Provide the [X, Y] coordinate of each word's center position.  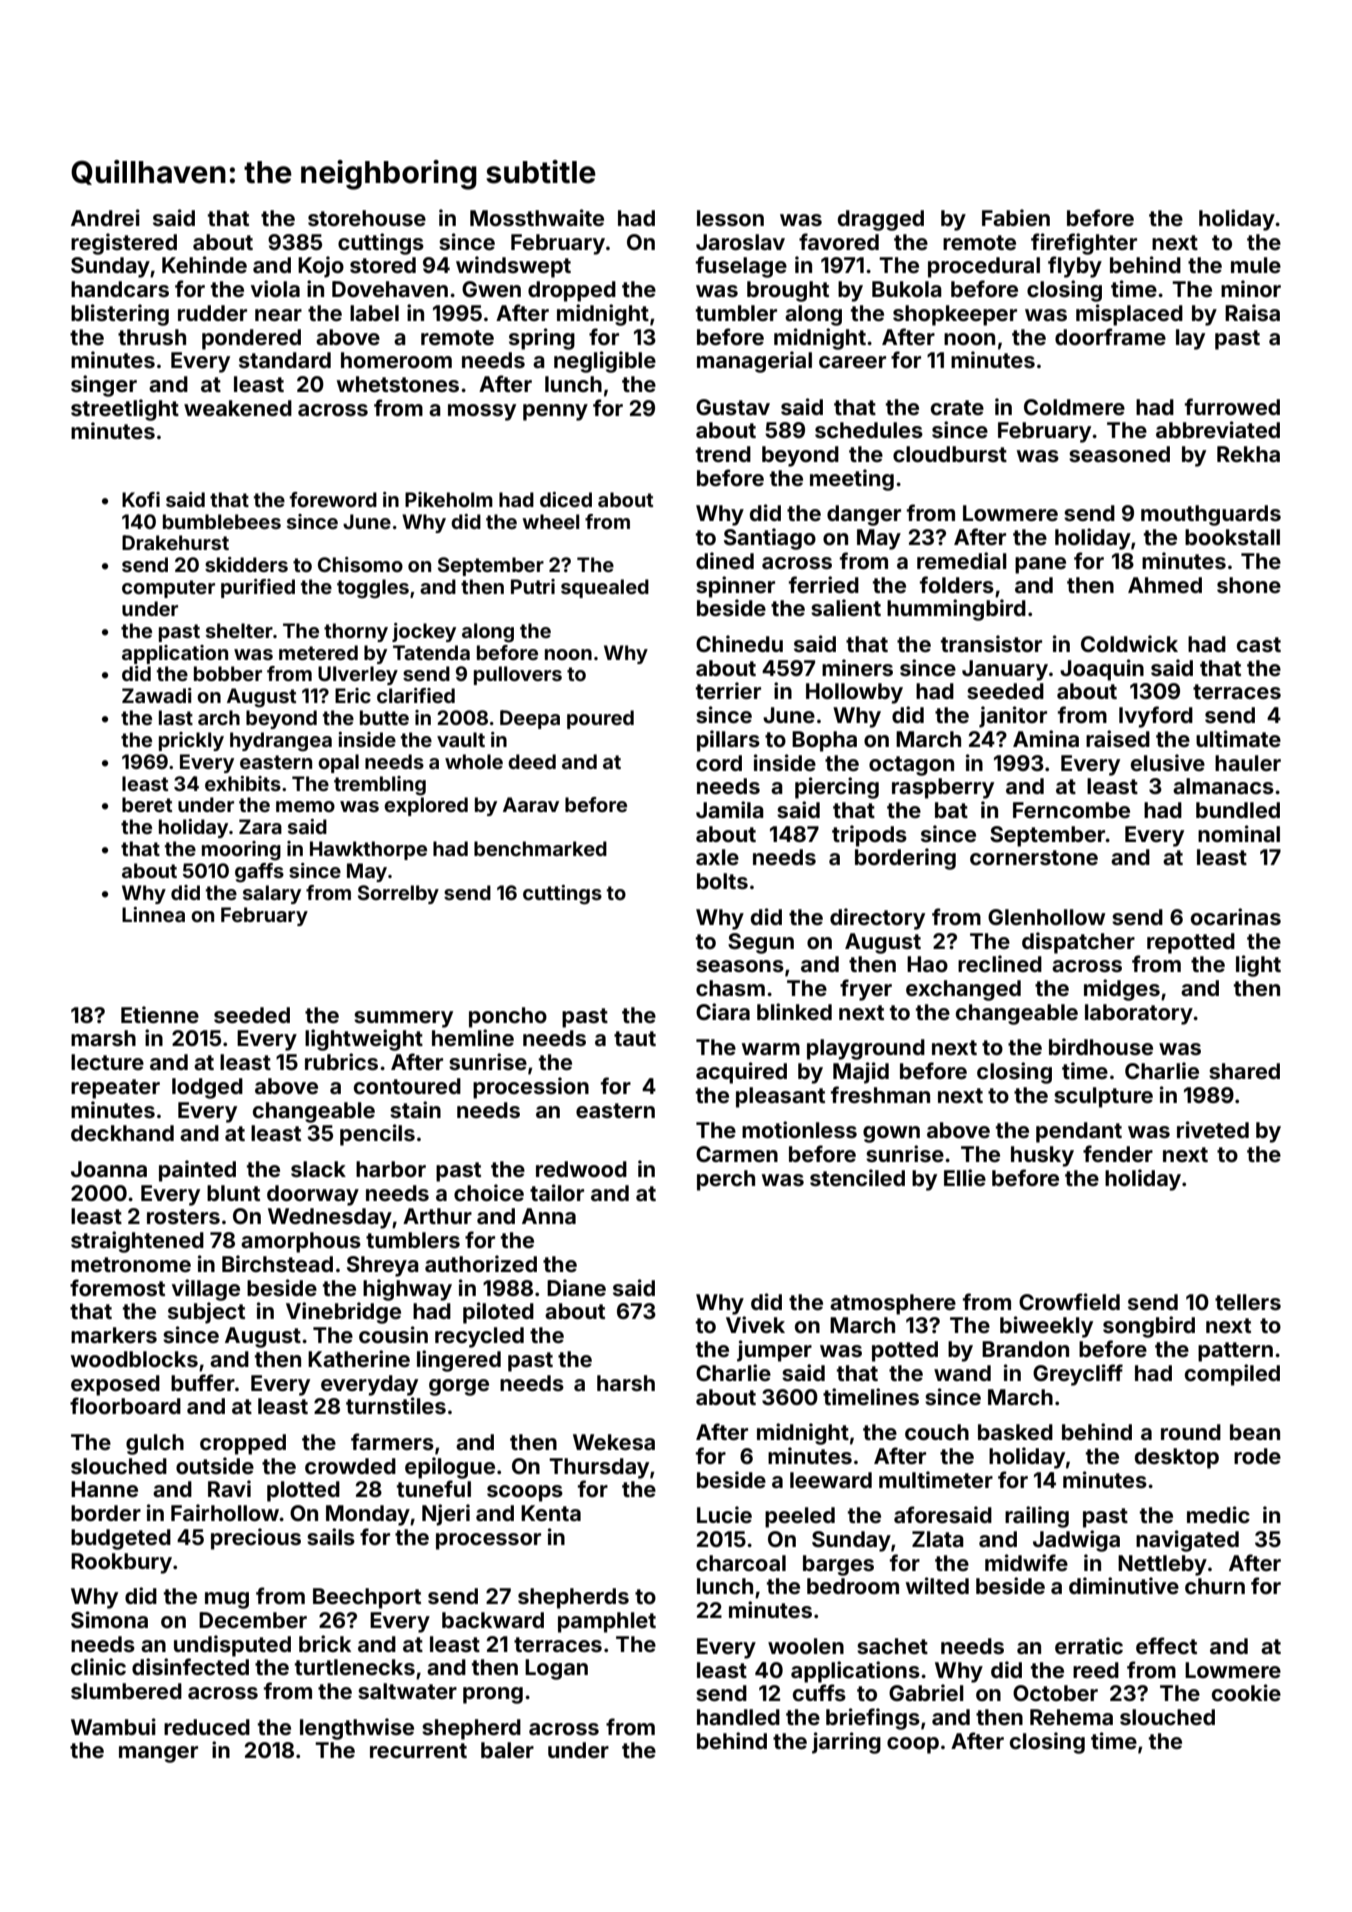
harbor [391, 1169]
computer [168, 589]
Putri [533, 586]
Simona [109, 1620]
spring [542, 339]
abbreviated [1218, 429]
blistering [120, 315]
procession [531, 1088]
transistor [991, 643]
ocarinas [1236, 916]
